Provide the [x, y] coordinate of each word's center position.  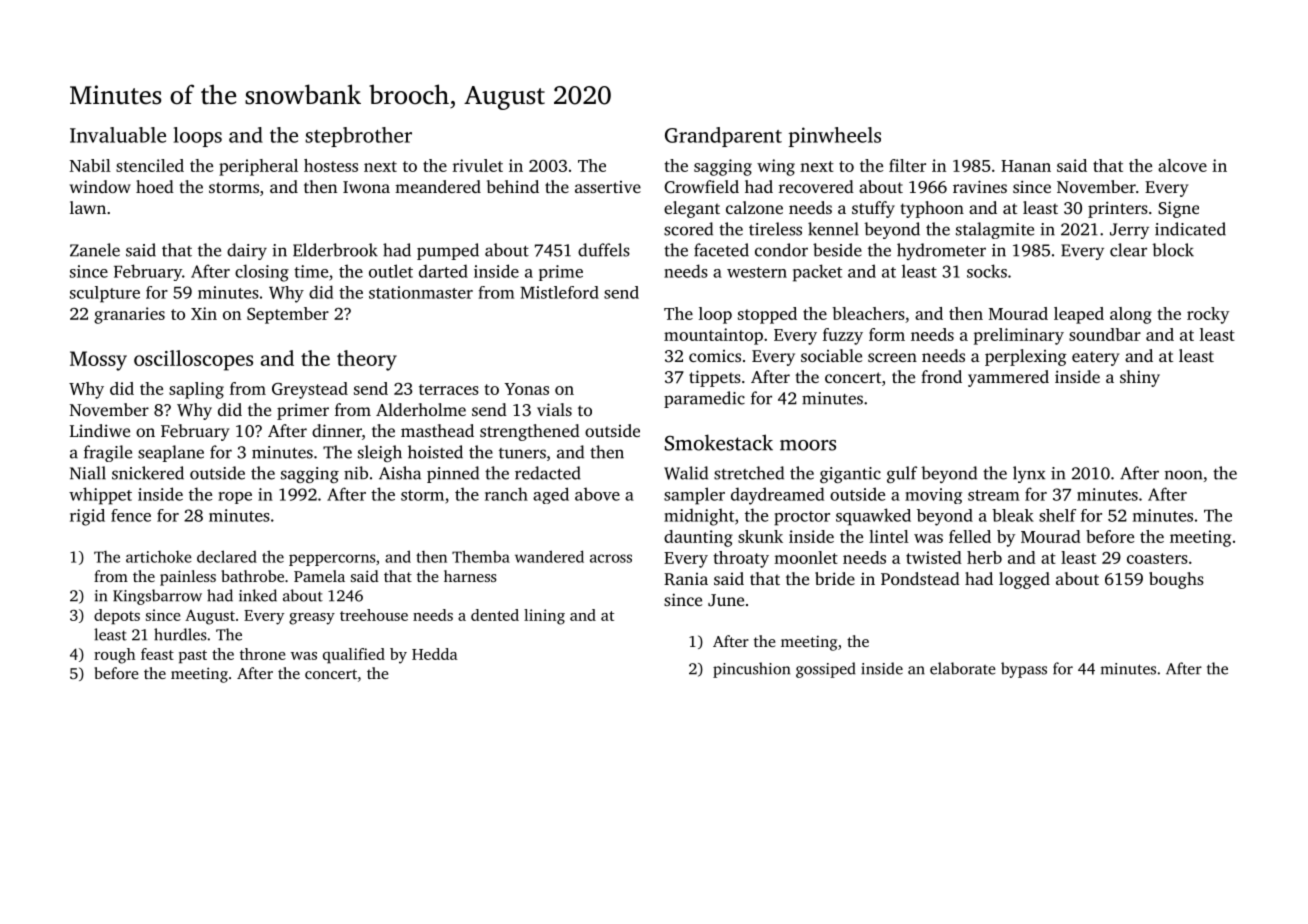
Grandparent [723, 137]
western [757, 272]
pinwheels [835, 137]
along [1131, 315]
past [193, 657]
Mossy [98, 361]
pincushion [751, 670]
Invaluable [118, 135]
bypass [1024, 670]
